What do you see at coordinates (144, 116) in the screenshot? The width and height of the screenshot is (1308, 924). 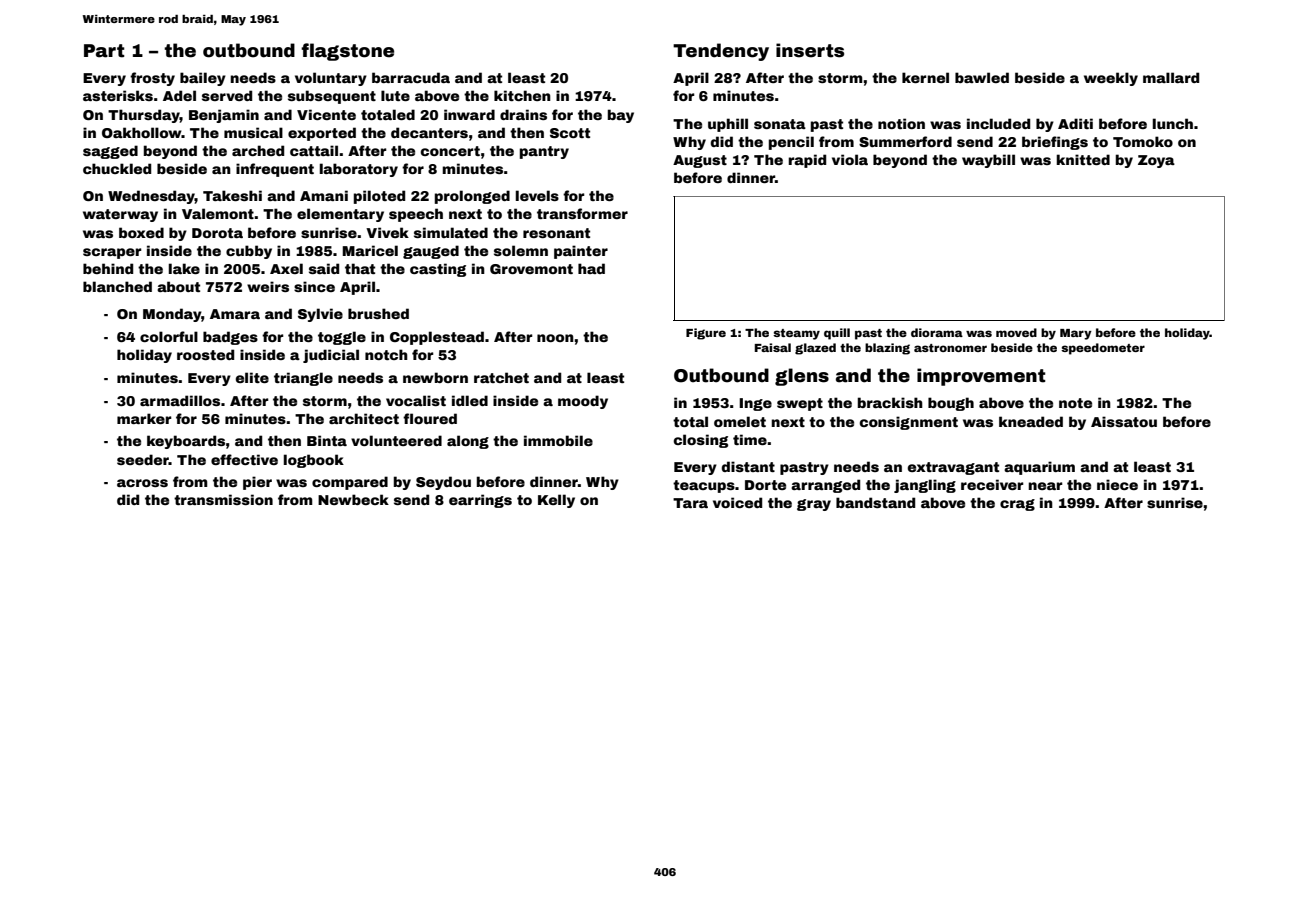 I see `Thursday` at bounding box center [144, 116].
